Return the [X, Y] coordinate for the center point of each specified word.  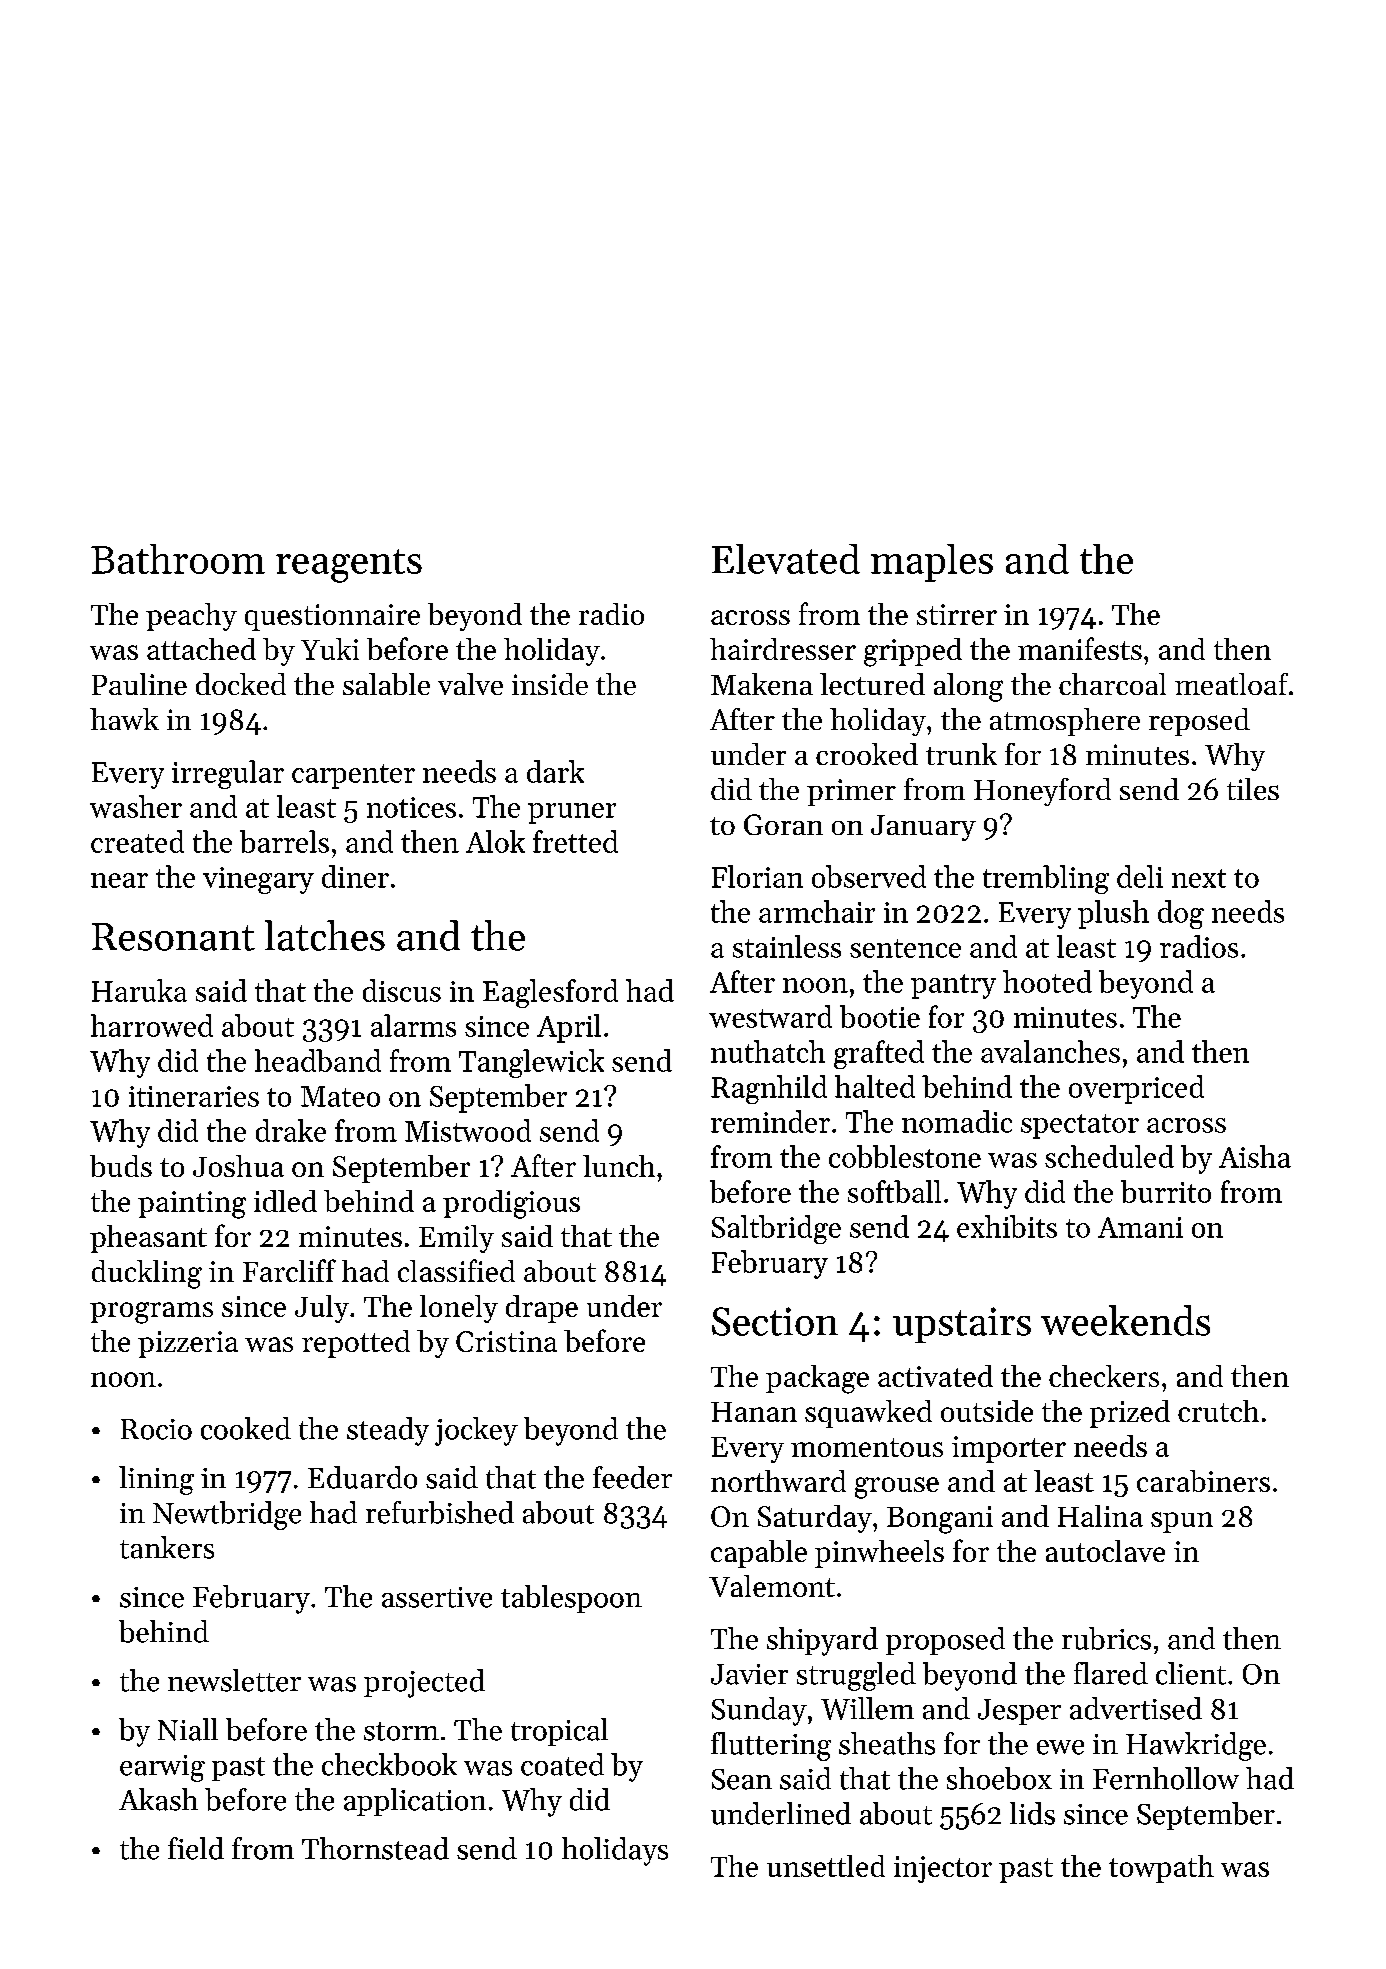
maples [932, 563]
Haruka [139, 990]
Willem [867, 1708]
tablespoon [571, 1599]
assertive [437, 1597]
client [1191, 1673]
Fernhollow [1166, 1778]
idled [285, 1201]
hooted [1047, 981]
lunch [619, 1166]
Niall [188, 1729]
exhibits [1007, 1226]
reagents [349, 566]
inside [550, 684]
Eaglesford [550, 993]
